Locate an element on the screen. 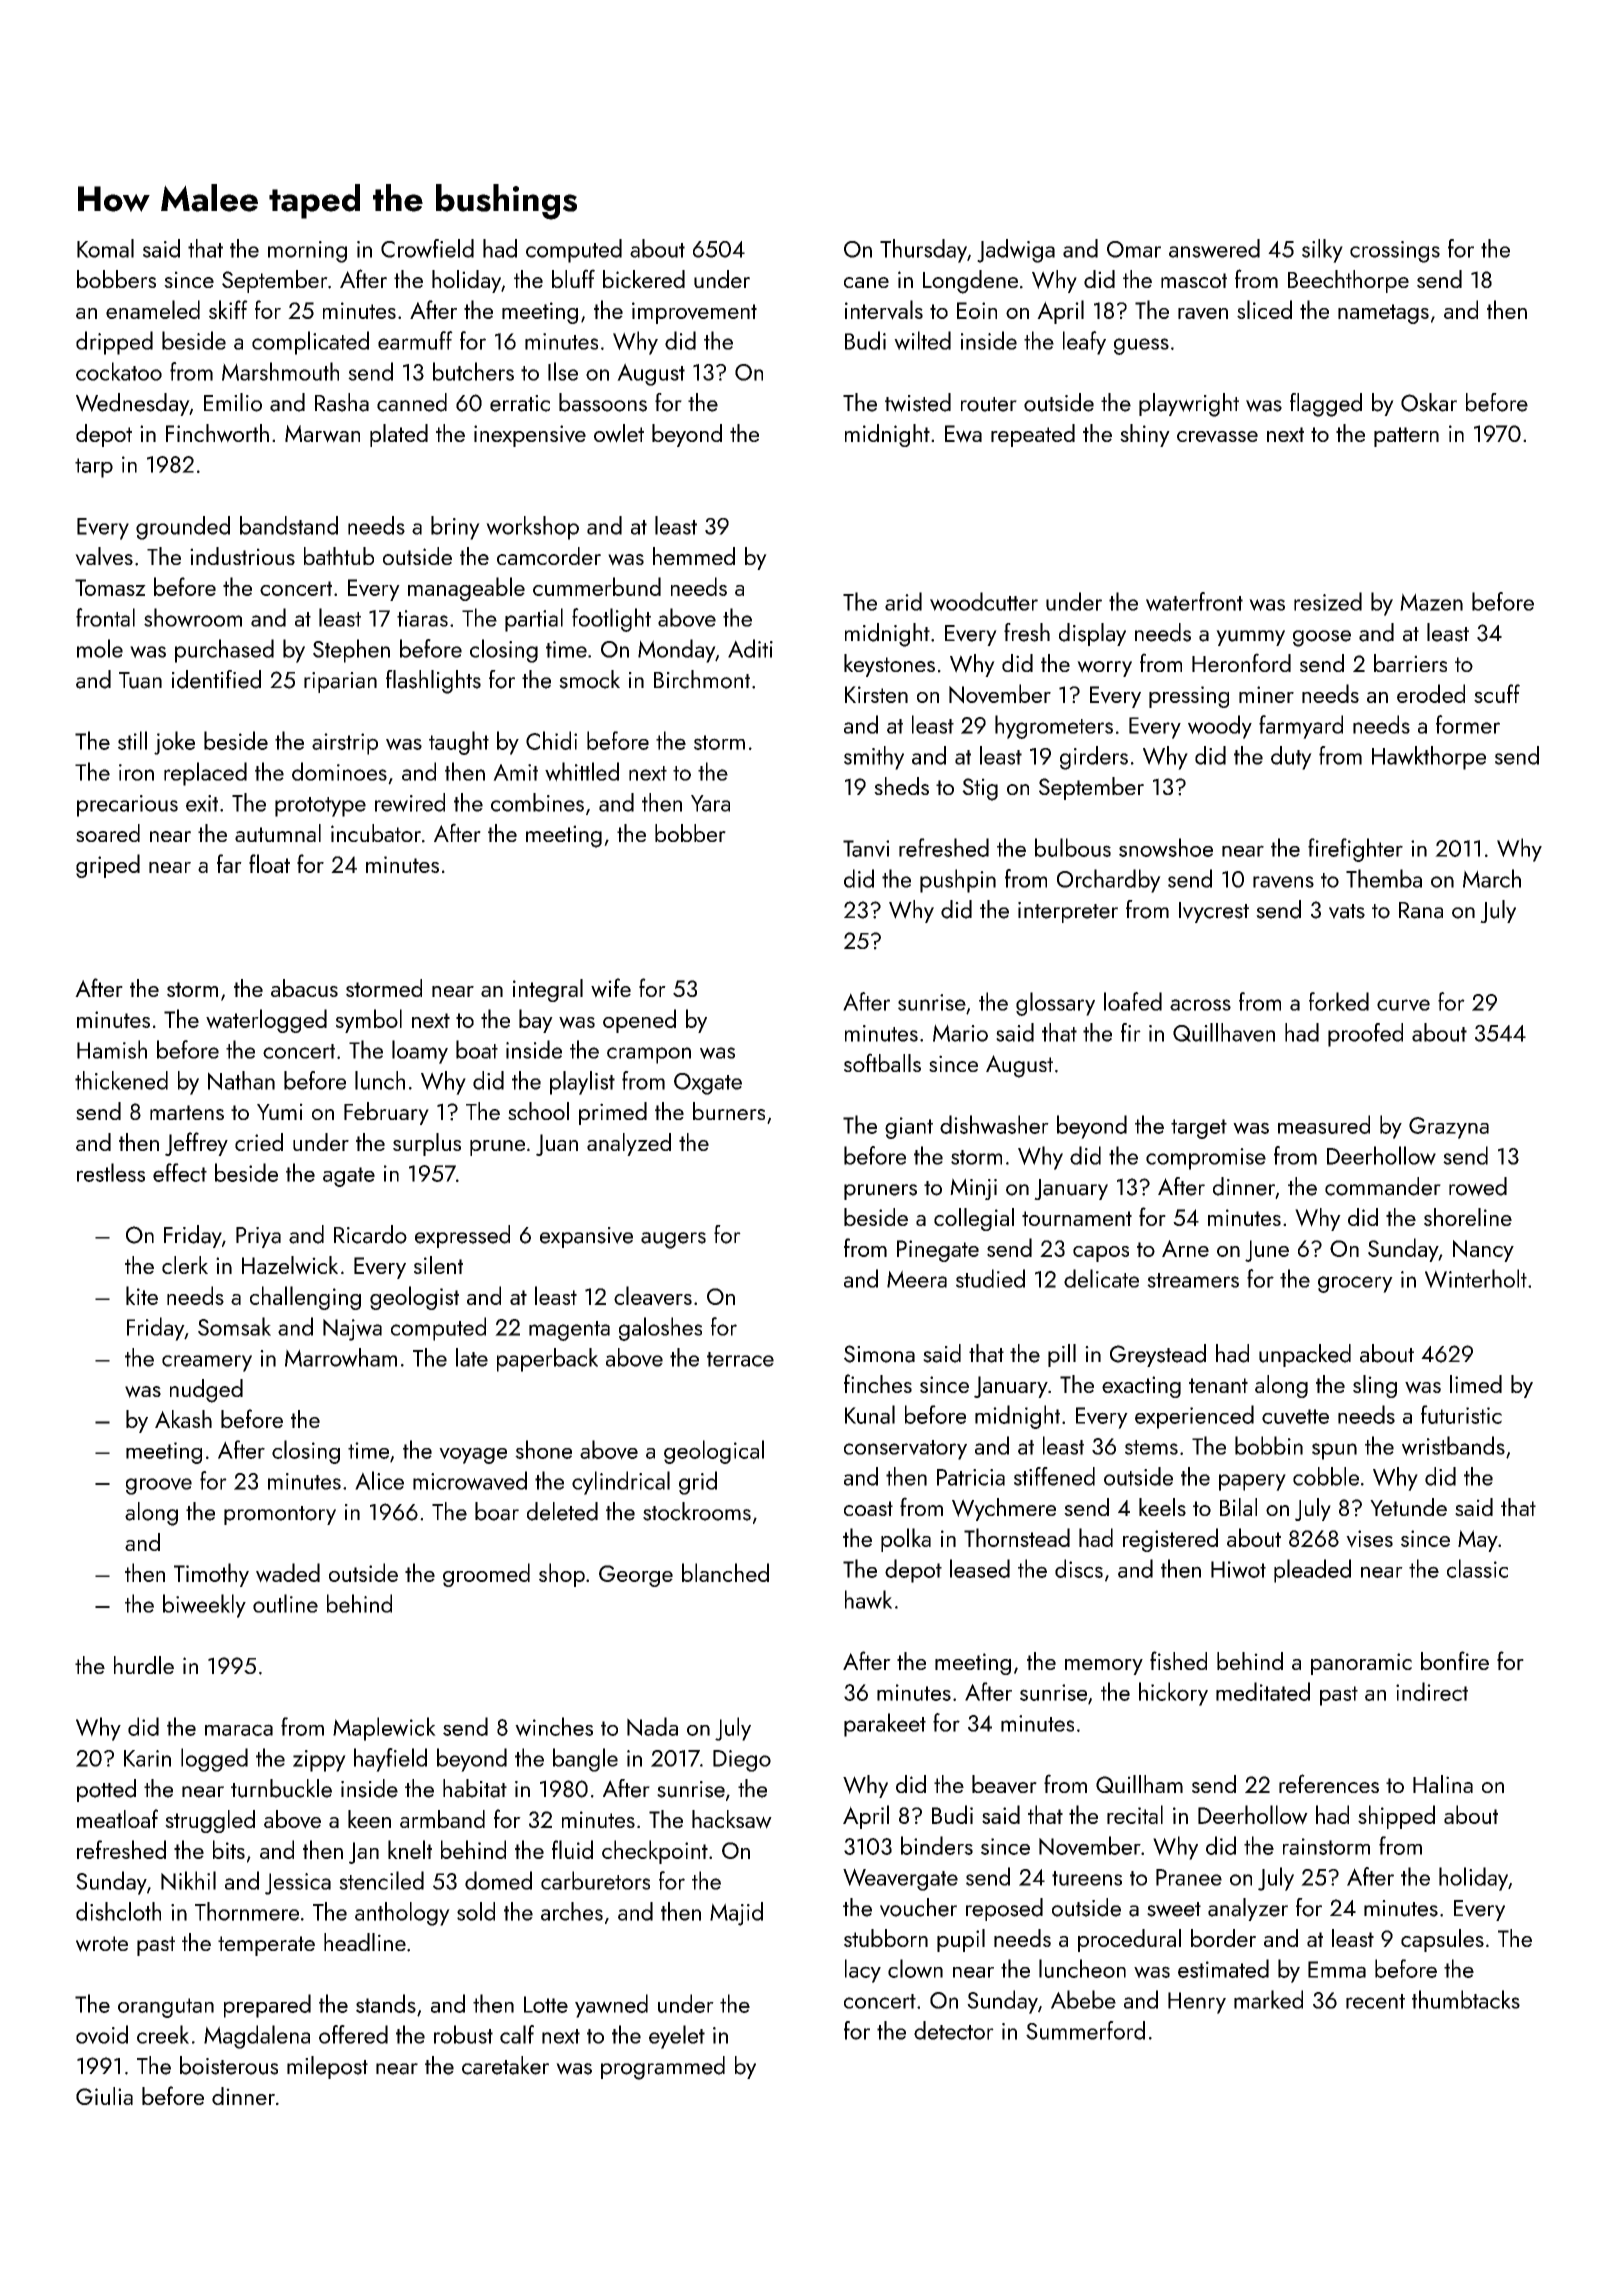 The image size is (1620, 2292). thumbtacks is located at coordinates (1466, 1999).
